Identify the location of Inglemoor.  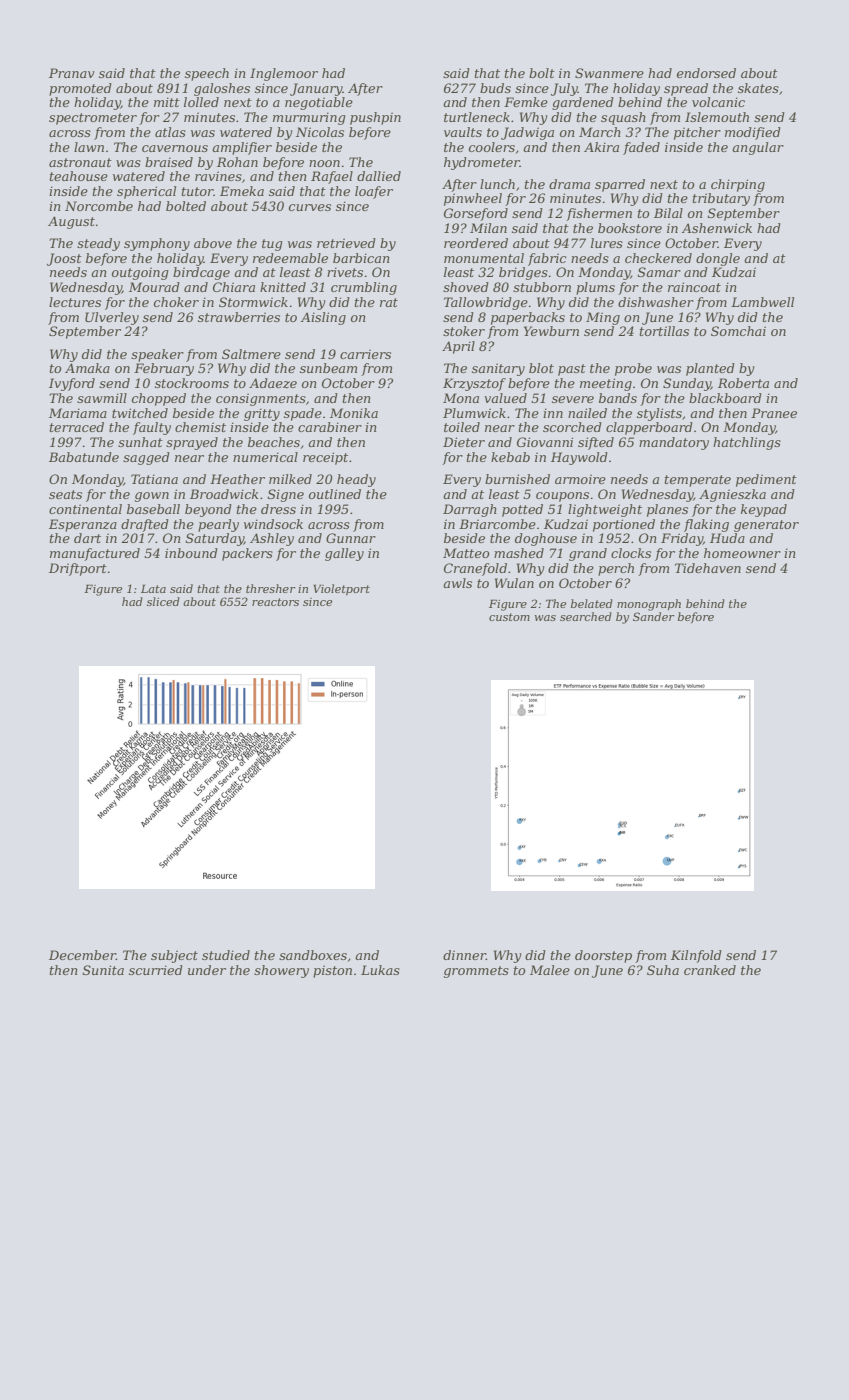
(284, 74).
